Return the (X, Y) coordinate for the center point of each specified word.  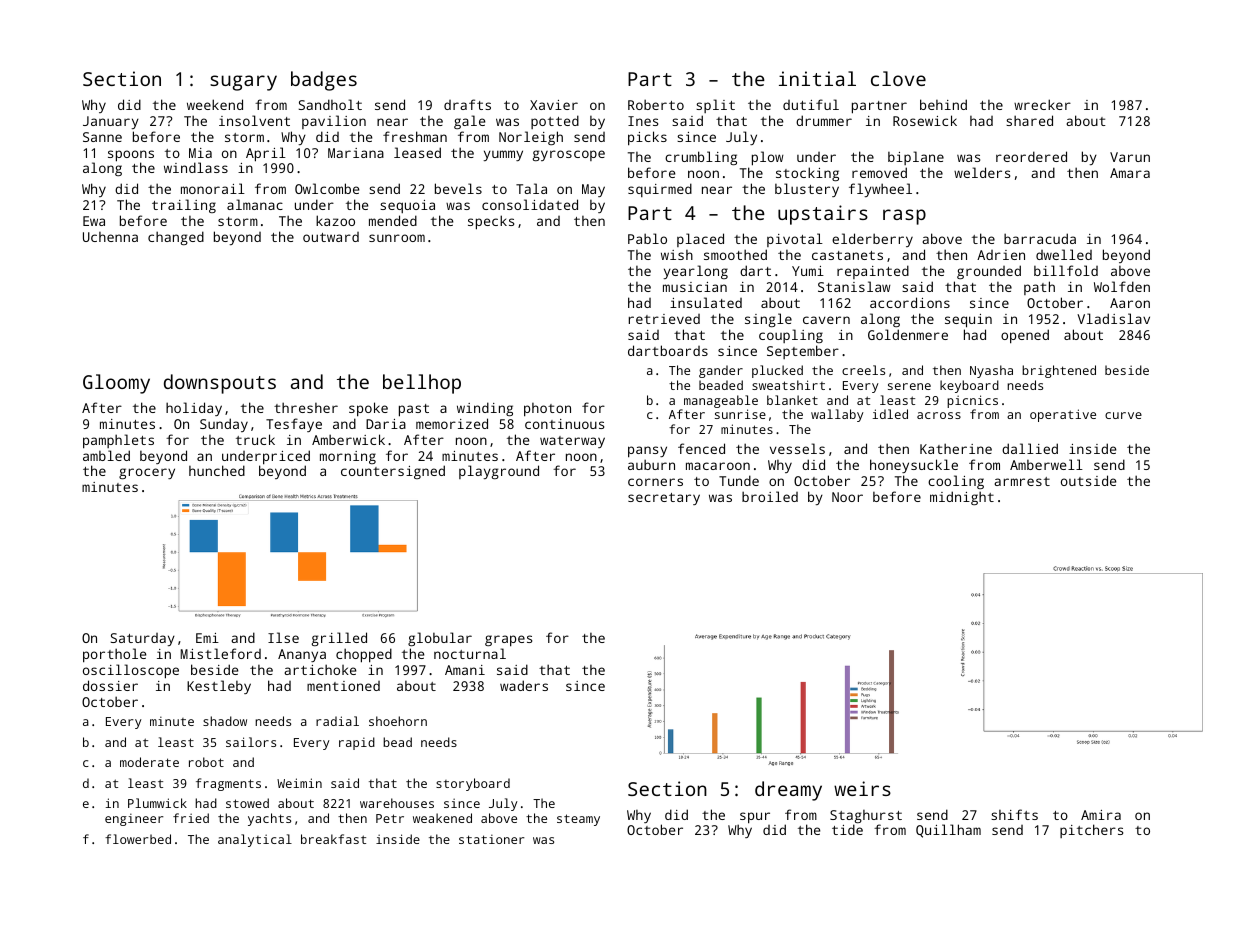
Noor (847, 497)
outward (331, 237)
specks (491, 222)
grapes (508, 641)
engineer (134, 819)
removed (879, 172)
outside (1088, 480)
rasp (904, 217)
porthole (114, 655)
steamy (578, 820)
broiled (770, 496)
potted (555, 122)
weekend (215, 104)
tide (847, 829)
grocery (147, 473)
